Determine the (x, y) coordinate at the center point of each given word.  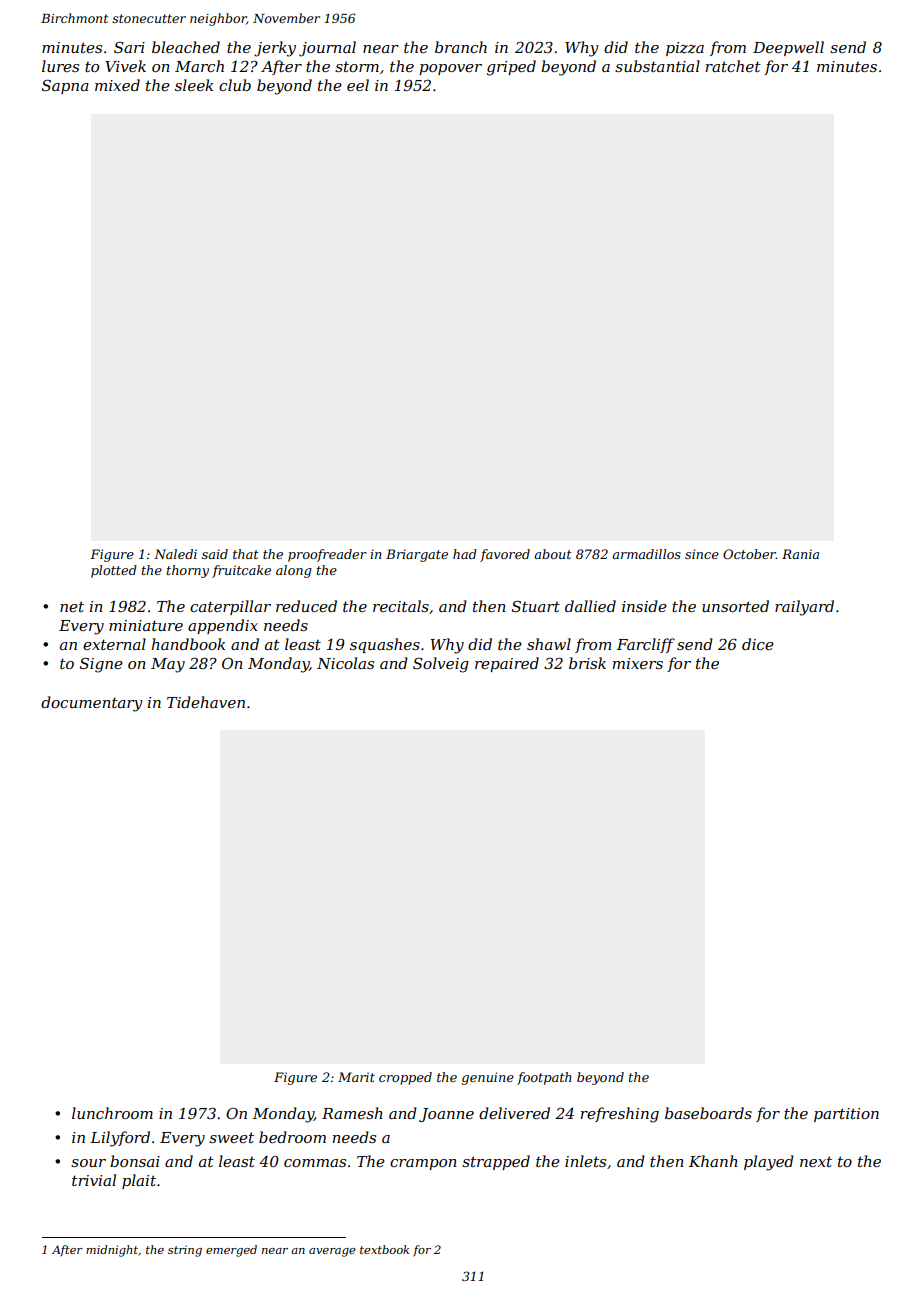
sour (88, 1163)
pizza (685, 49)
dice (758, 644)
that (246, 554)
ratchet (733, 66)
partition (846, 1115)
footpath (544, 1078)
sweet (231, 1137)
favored (505, 555)
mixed (117, 85)
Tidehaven (206, 702)
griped (511, 68)
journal (327, 49)
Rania (800, 554)
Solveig (441, 665)
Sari (129, 47)
